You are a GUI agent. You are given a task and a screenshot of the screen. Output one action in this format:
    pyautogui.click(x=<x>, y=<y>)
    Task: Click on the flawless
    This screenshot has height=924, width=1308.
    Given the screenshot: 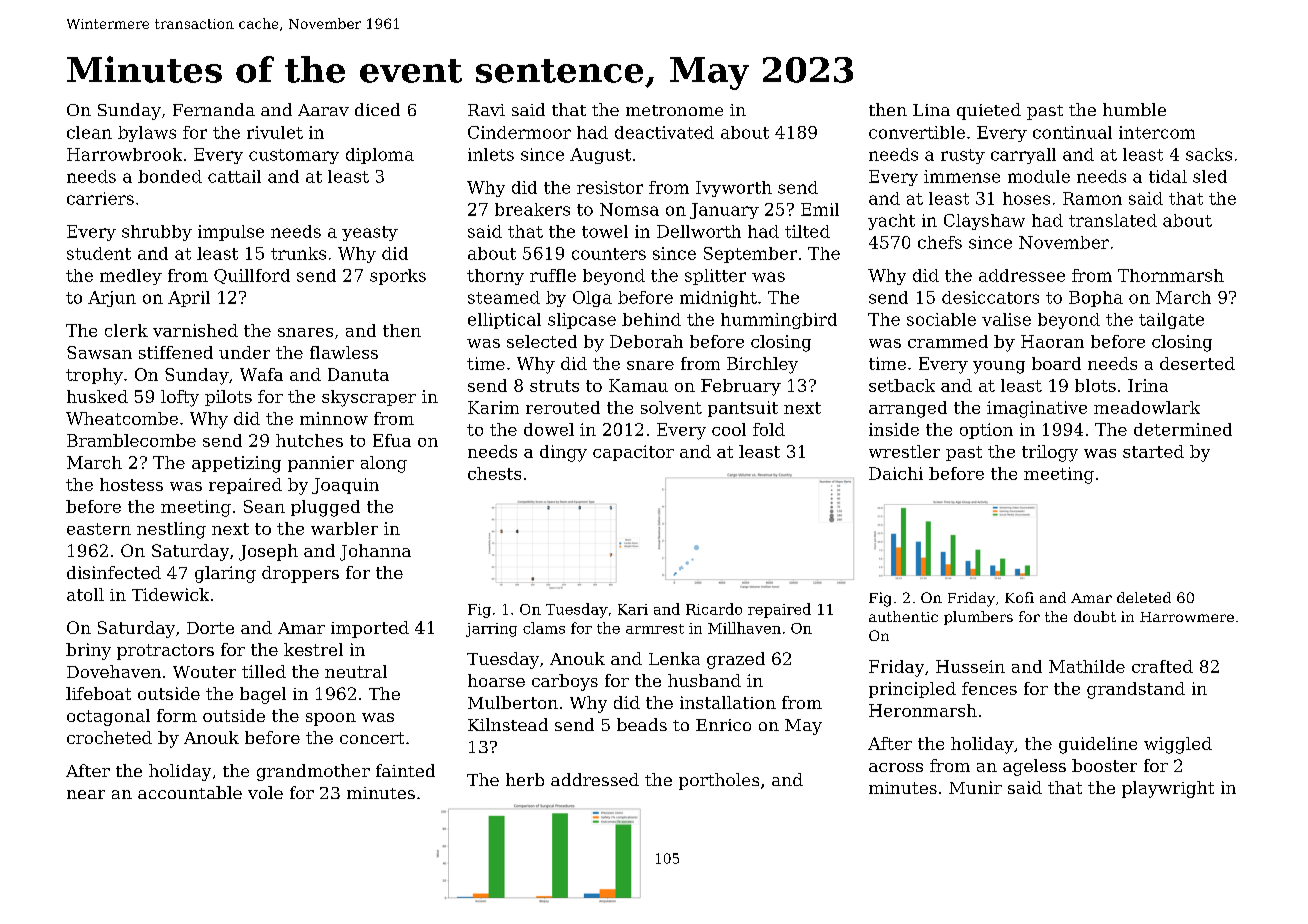 What is the action you would take?
    pyautogui.click(x=344, y=352)
